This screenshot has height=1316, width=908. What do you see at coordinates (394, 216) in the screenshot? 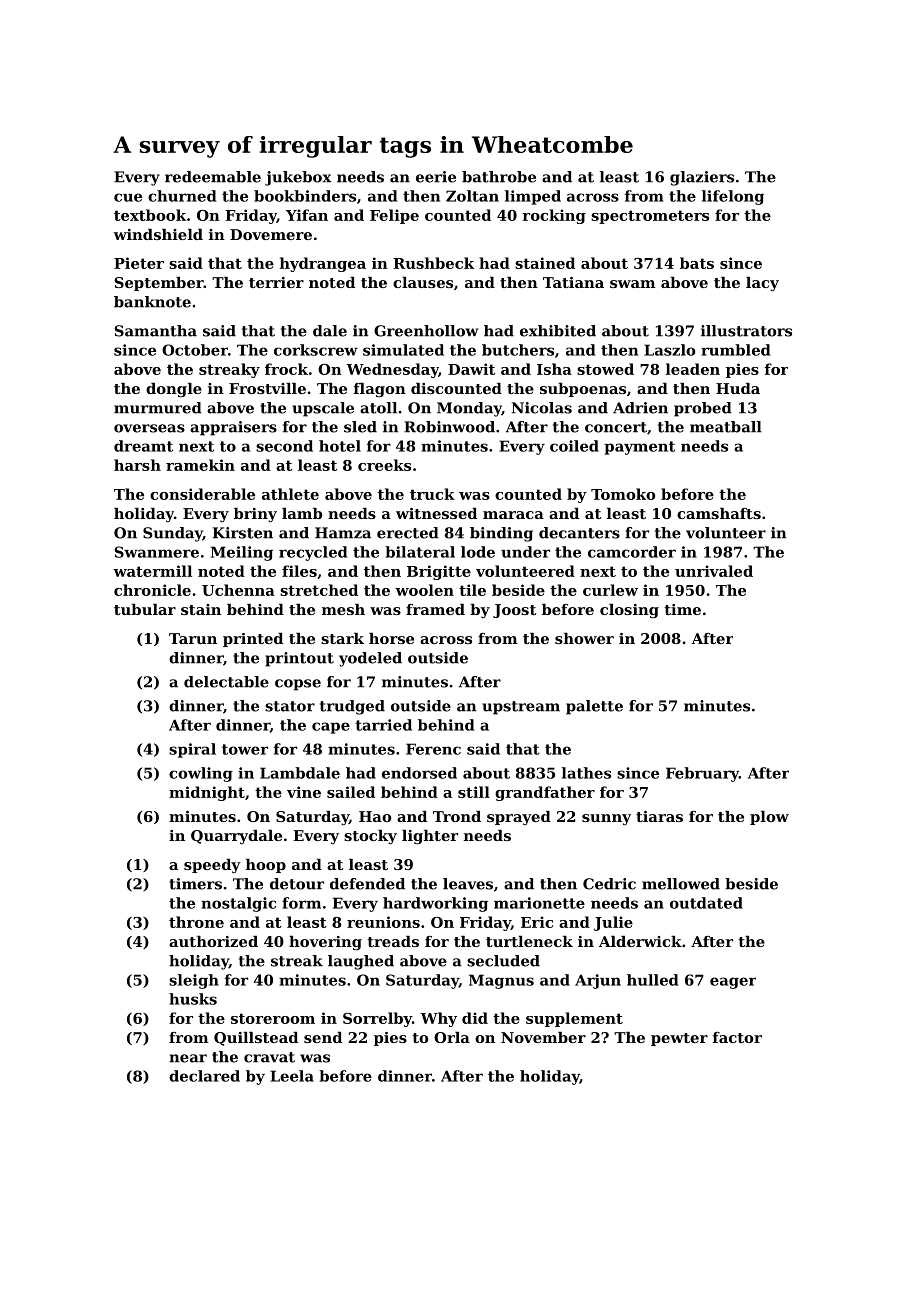
I see `Felipe` at bounding box center [394, 216].
